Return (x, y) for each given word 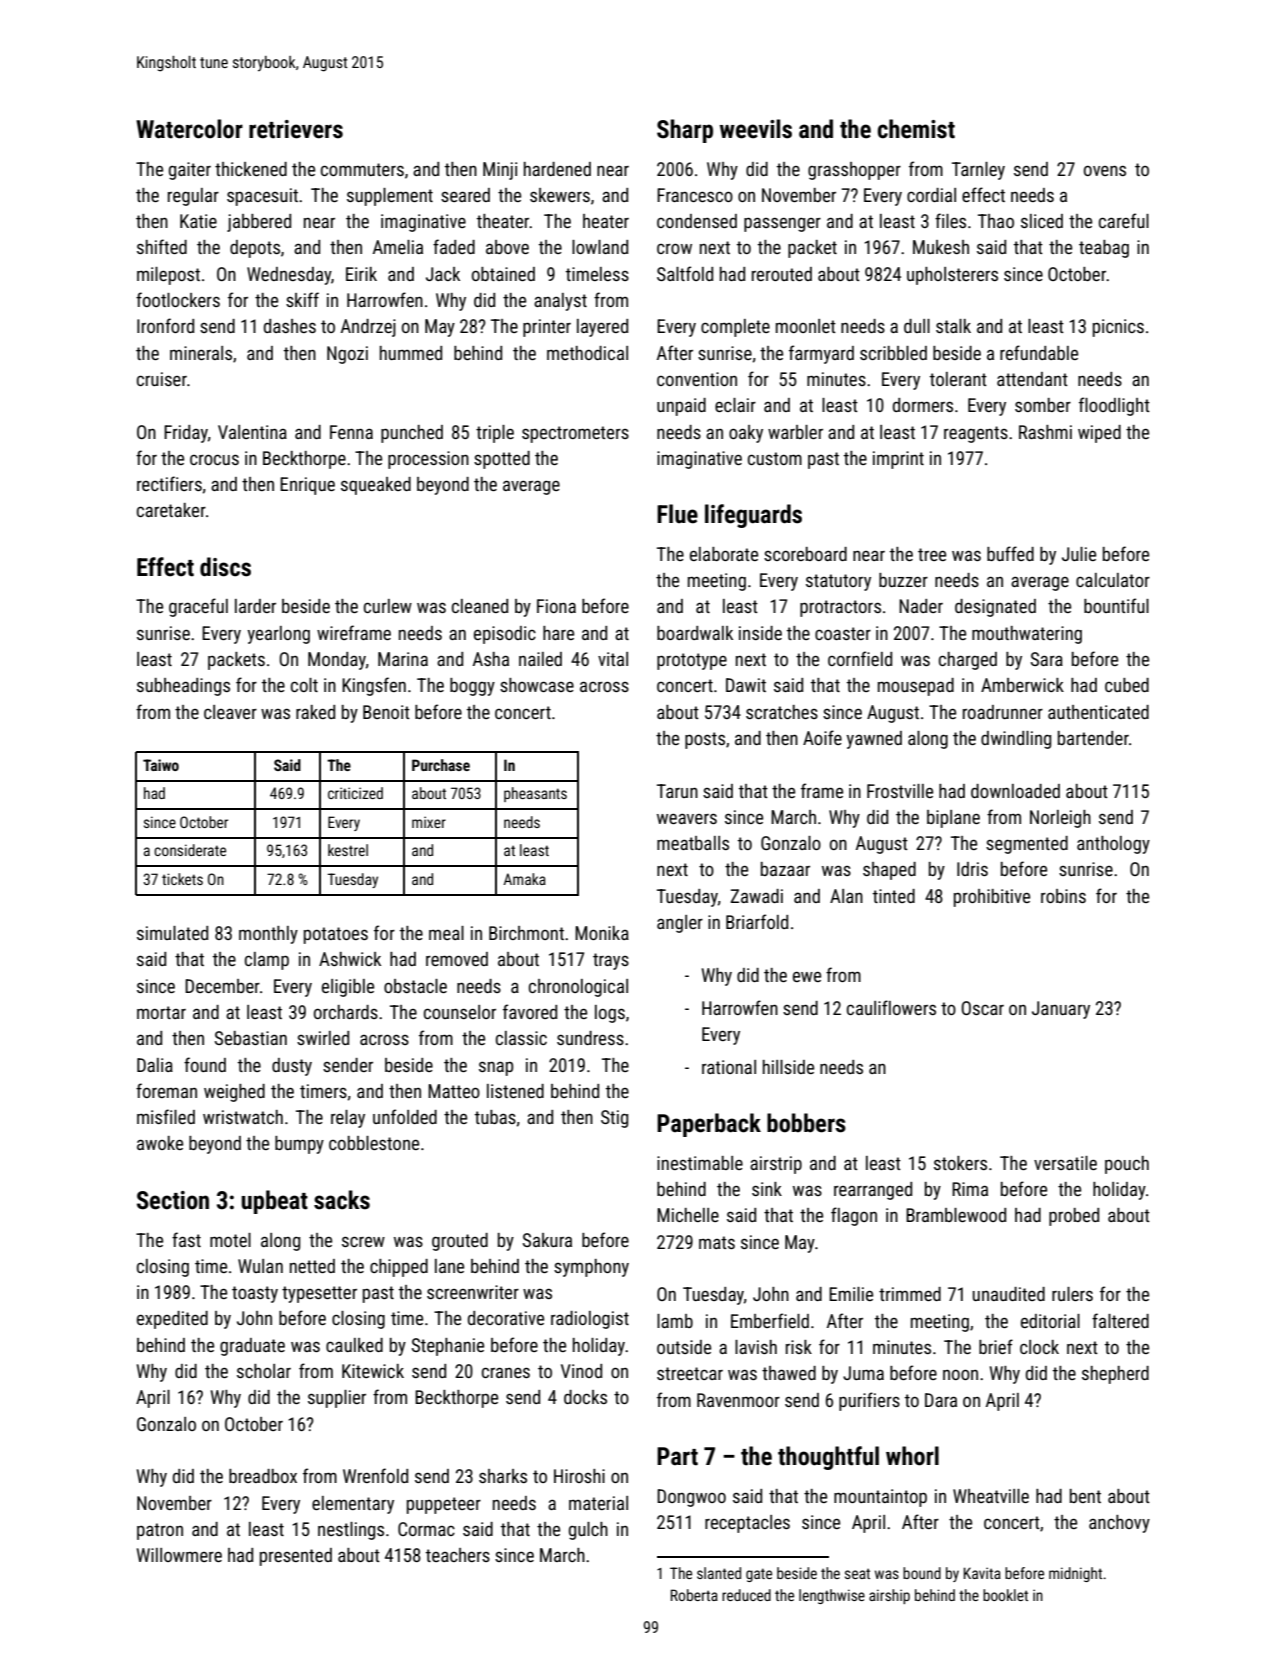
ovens (1105, 170)
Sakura (547, 1240)
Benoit (386, 712)
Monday (337, 661)
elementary (353, 1505)
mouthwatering (1027, 635)
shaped (889, 871)
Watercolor (189, 129)
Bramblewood (956, 1215)
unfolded (405, 1116)
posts (705, 740)
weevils (756, 129)
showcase (537, 685)
